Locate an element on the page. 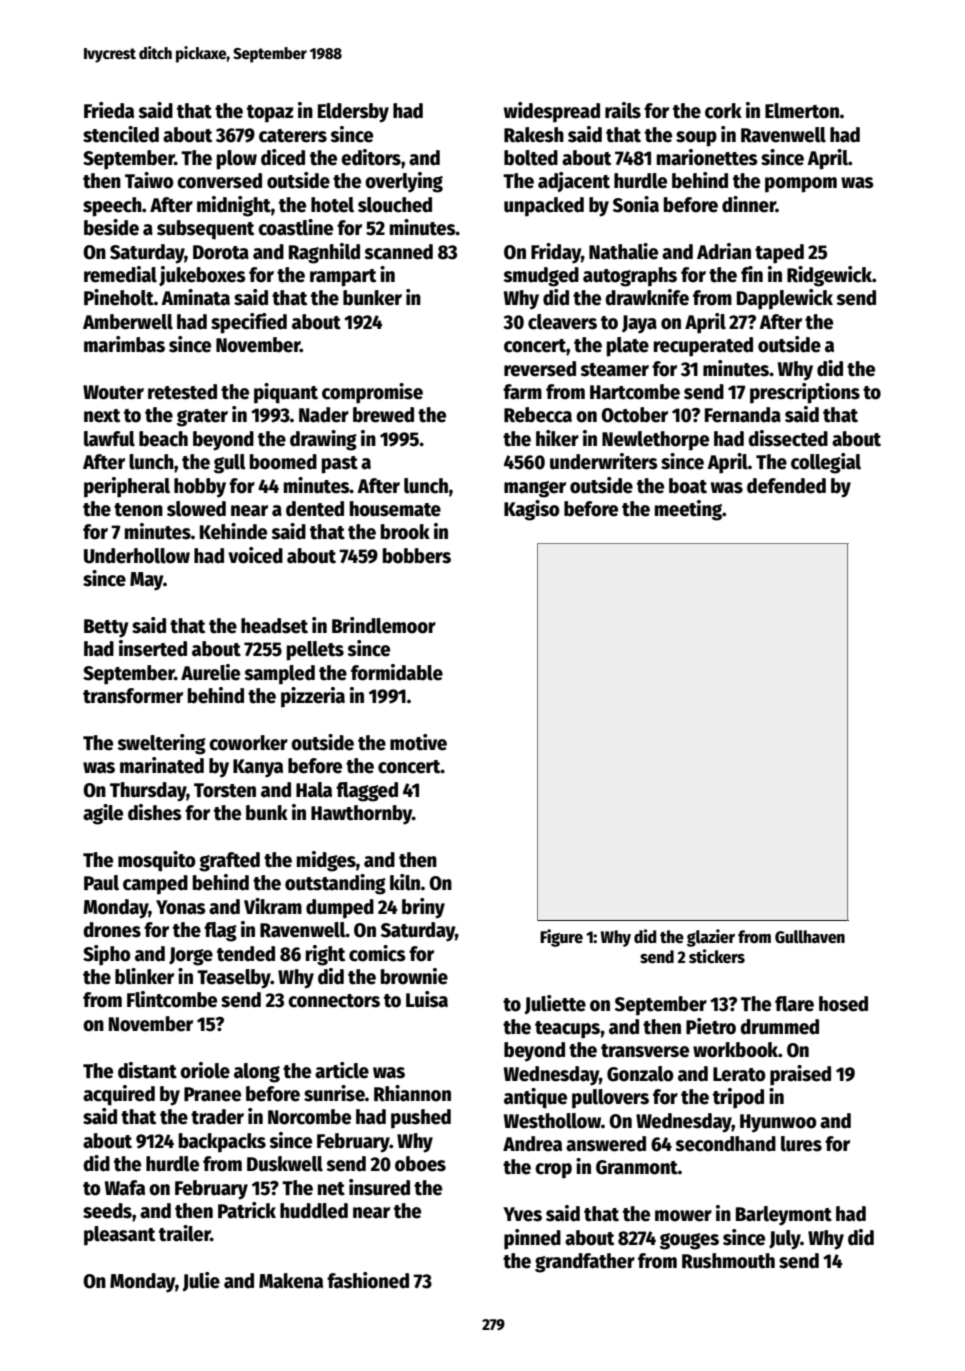 The width and height of the image is (965, 1371). Figure is located at coordinates (561, 938).
